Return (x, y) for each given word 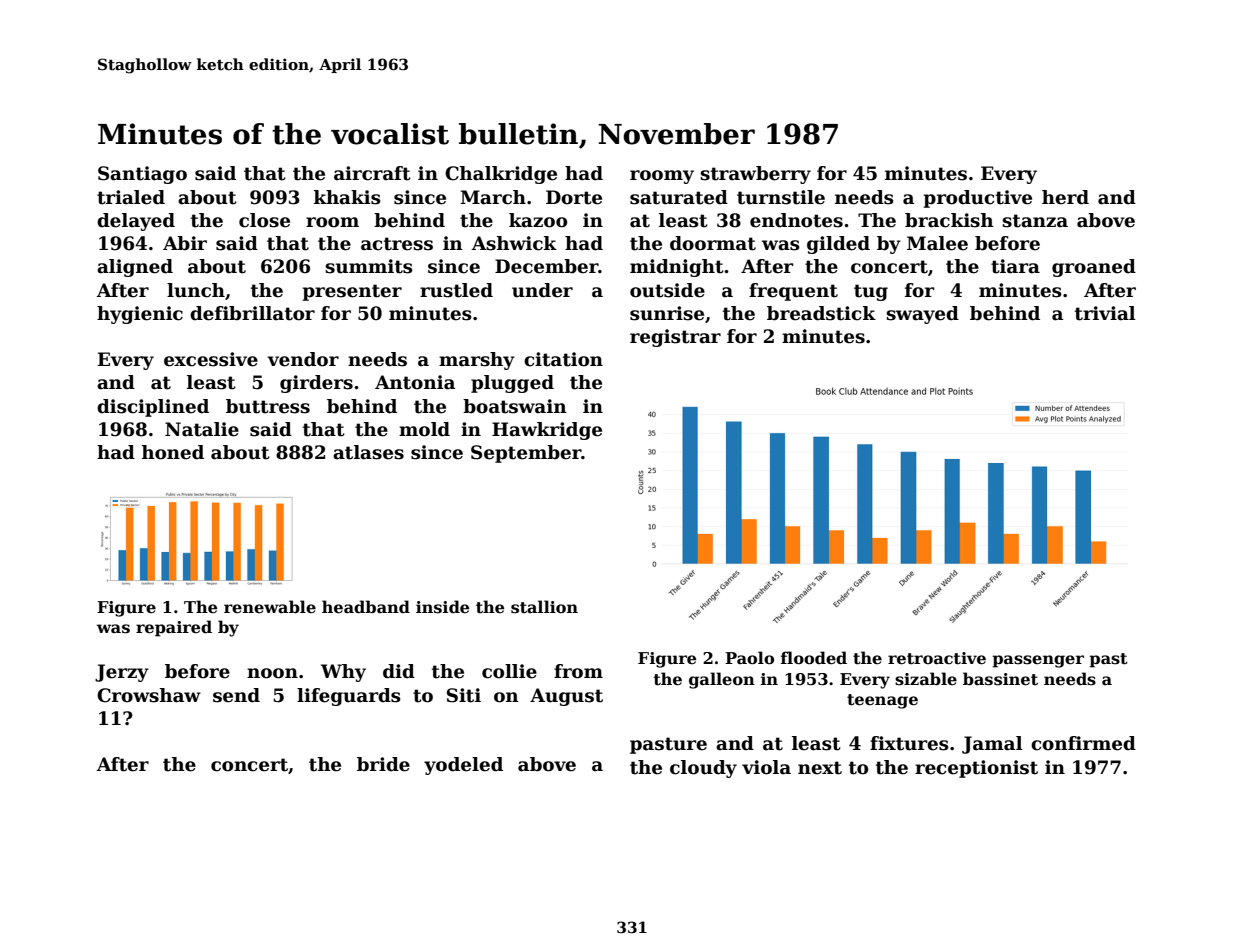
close (264, 220)
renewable (270, 607)
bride (383, 764)
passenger (1038, 661)
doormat (713, 243)
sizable (926, 679)
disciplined (153, 408)
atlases (368, 452)
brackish (949, 220)
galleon (722, 680)
